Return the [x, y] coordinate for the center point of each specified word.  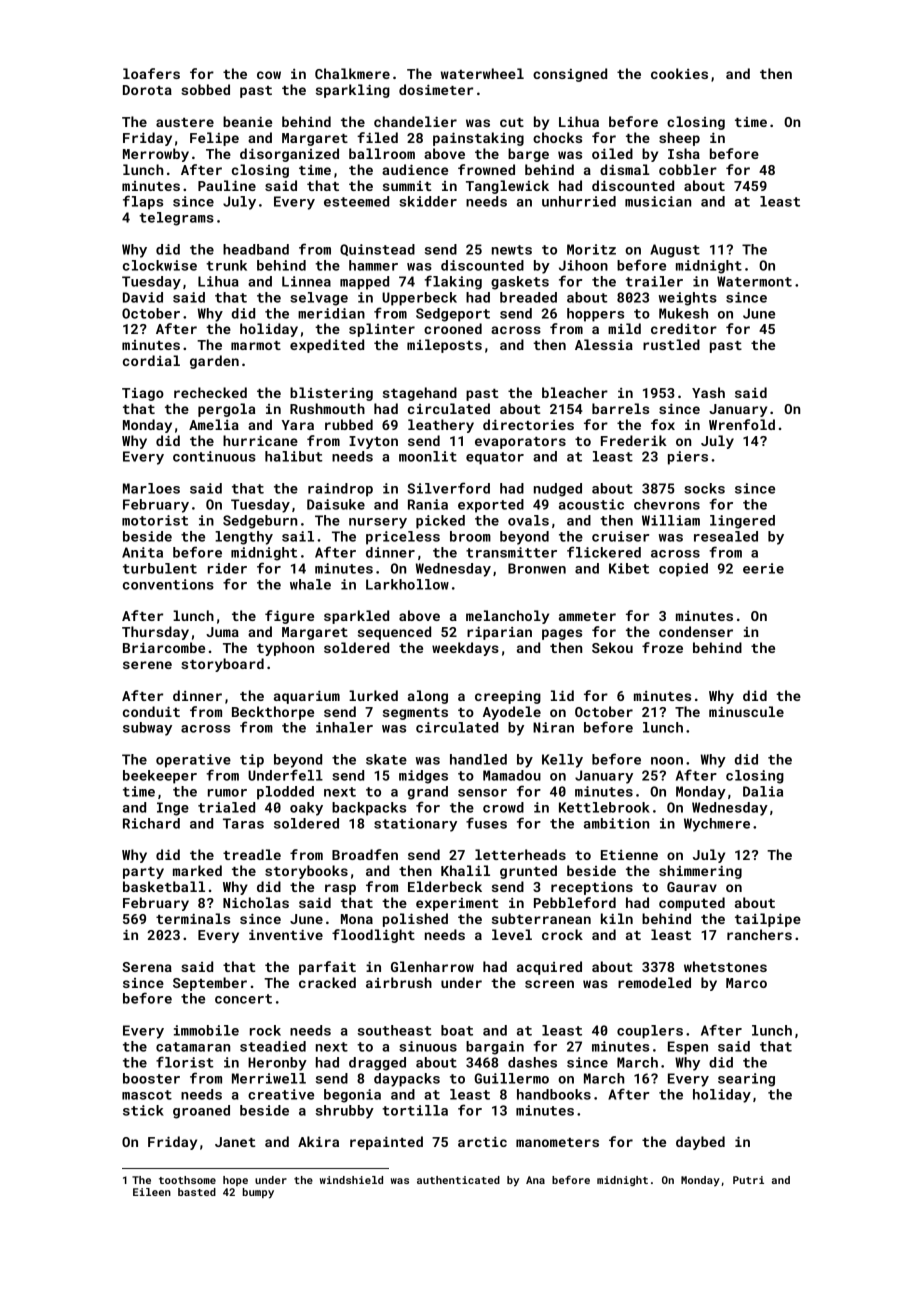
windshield [351, 1180]
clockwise [160, 265]
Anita [142, 552]
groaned [201, 1112]
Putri [748, 1180]
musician [658, 201]
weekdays [465, 649]
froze [662, 647]
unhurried [579, 201]
